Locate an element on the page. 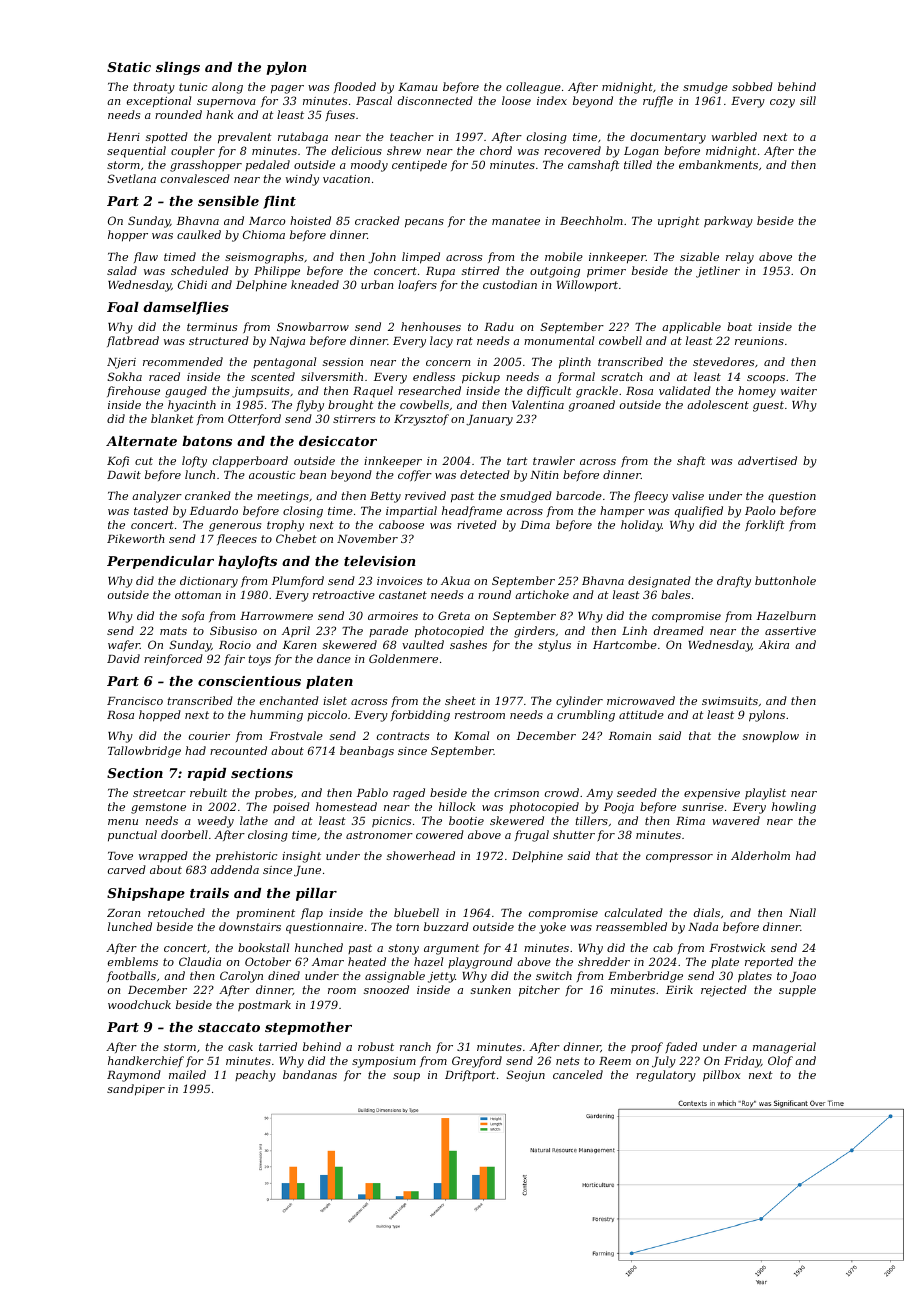 This document has height=1308, width=924. sobbed is located at coordinates (752, 86).
